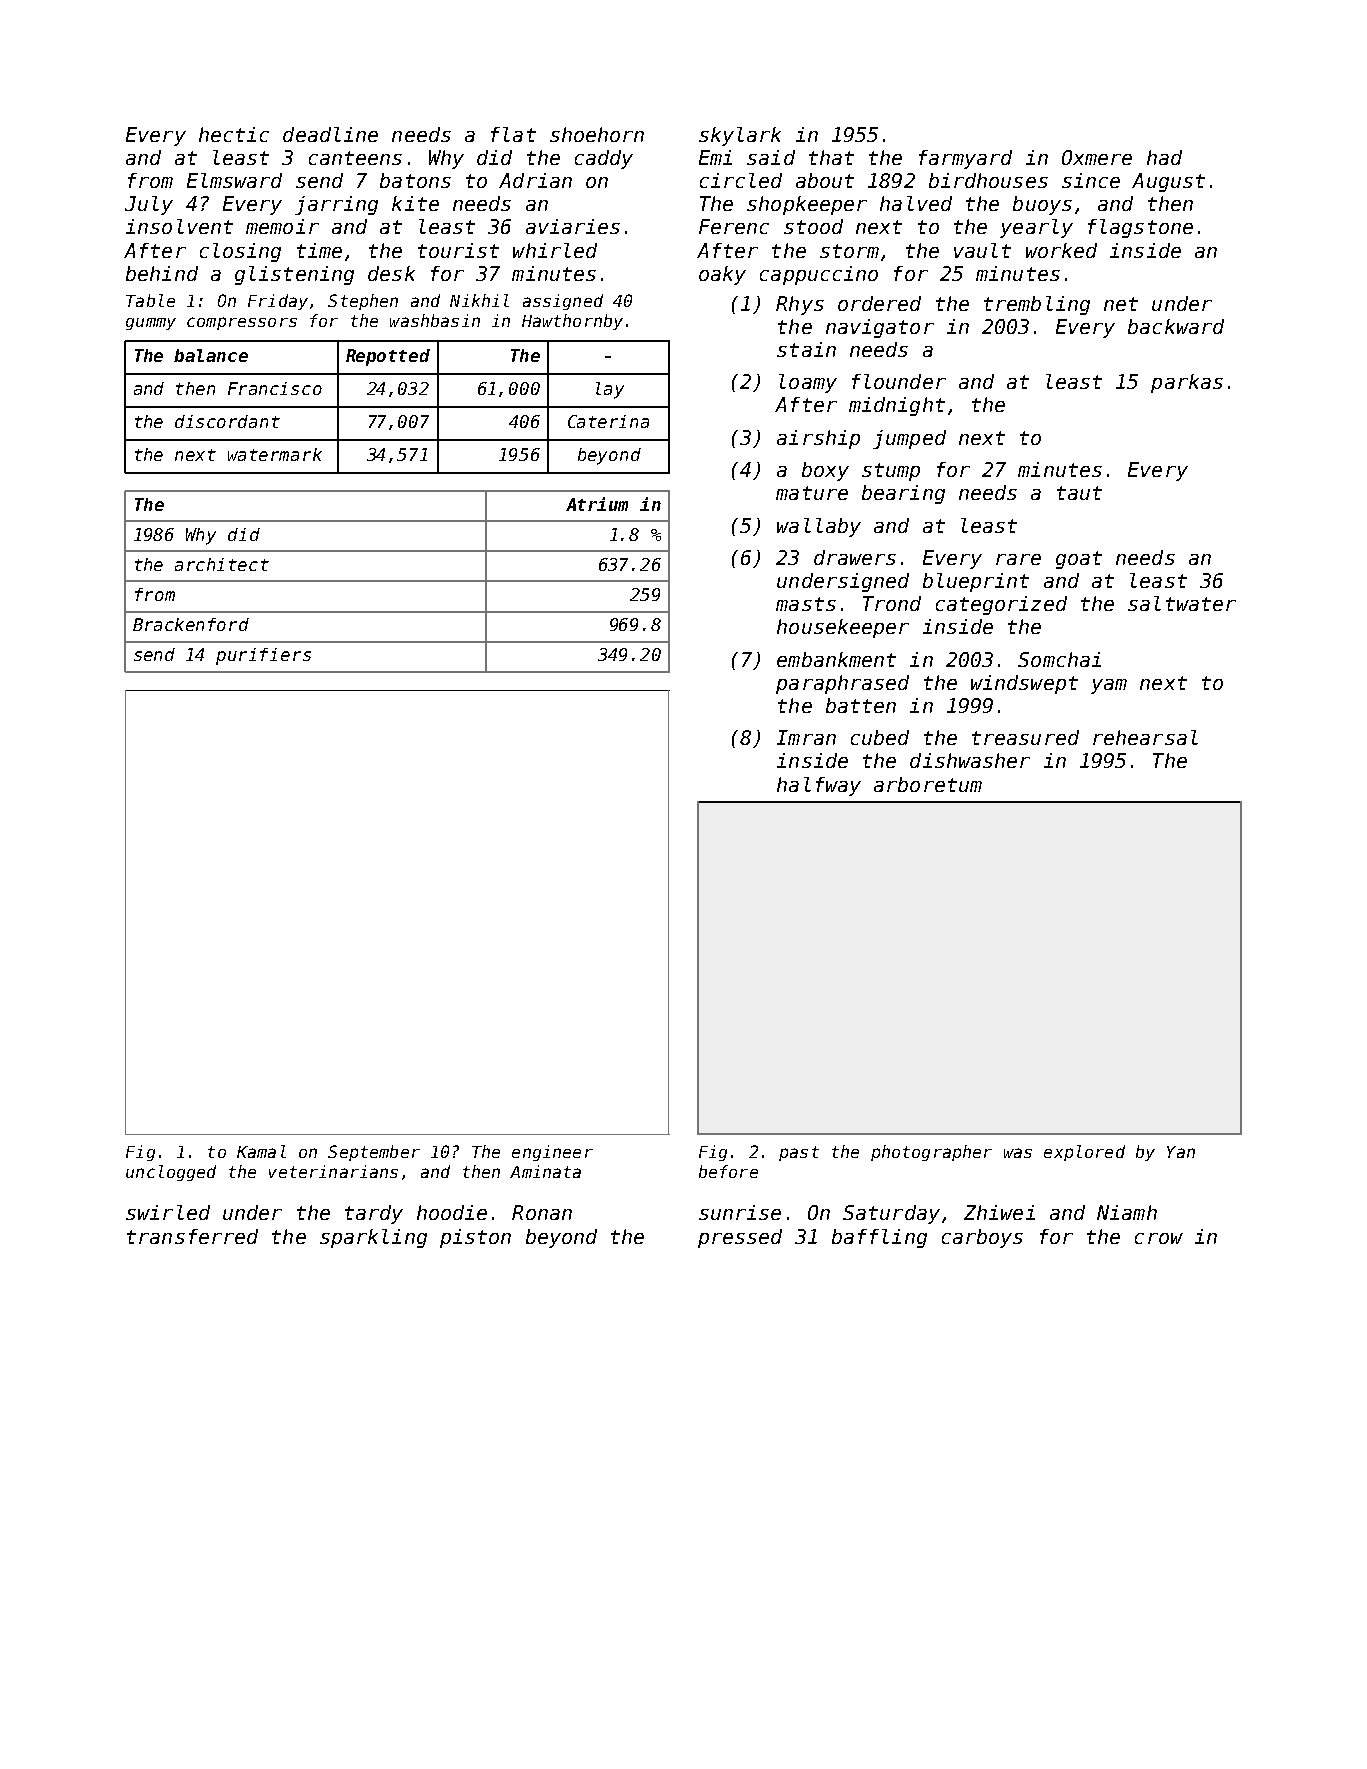 The height and width of the document is (1769, 1367). What do you see at coordinates (234, 134) in the document?
I see `hectic` at bounding box center [234, 134].
